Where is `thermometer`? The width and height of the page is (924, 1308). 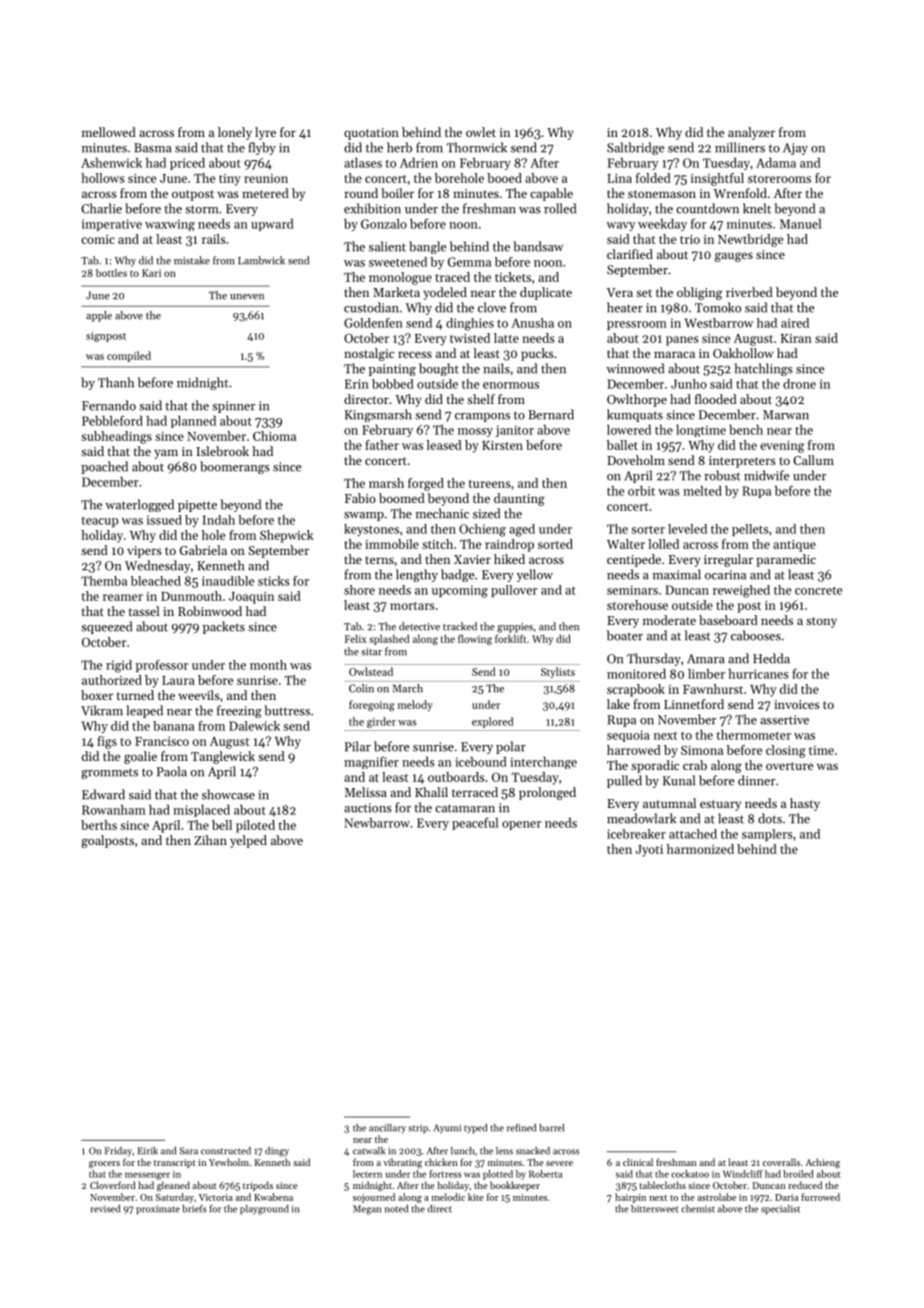
thermometer is located at coordinates (753, 735).
